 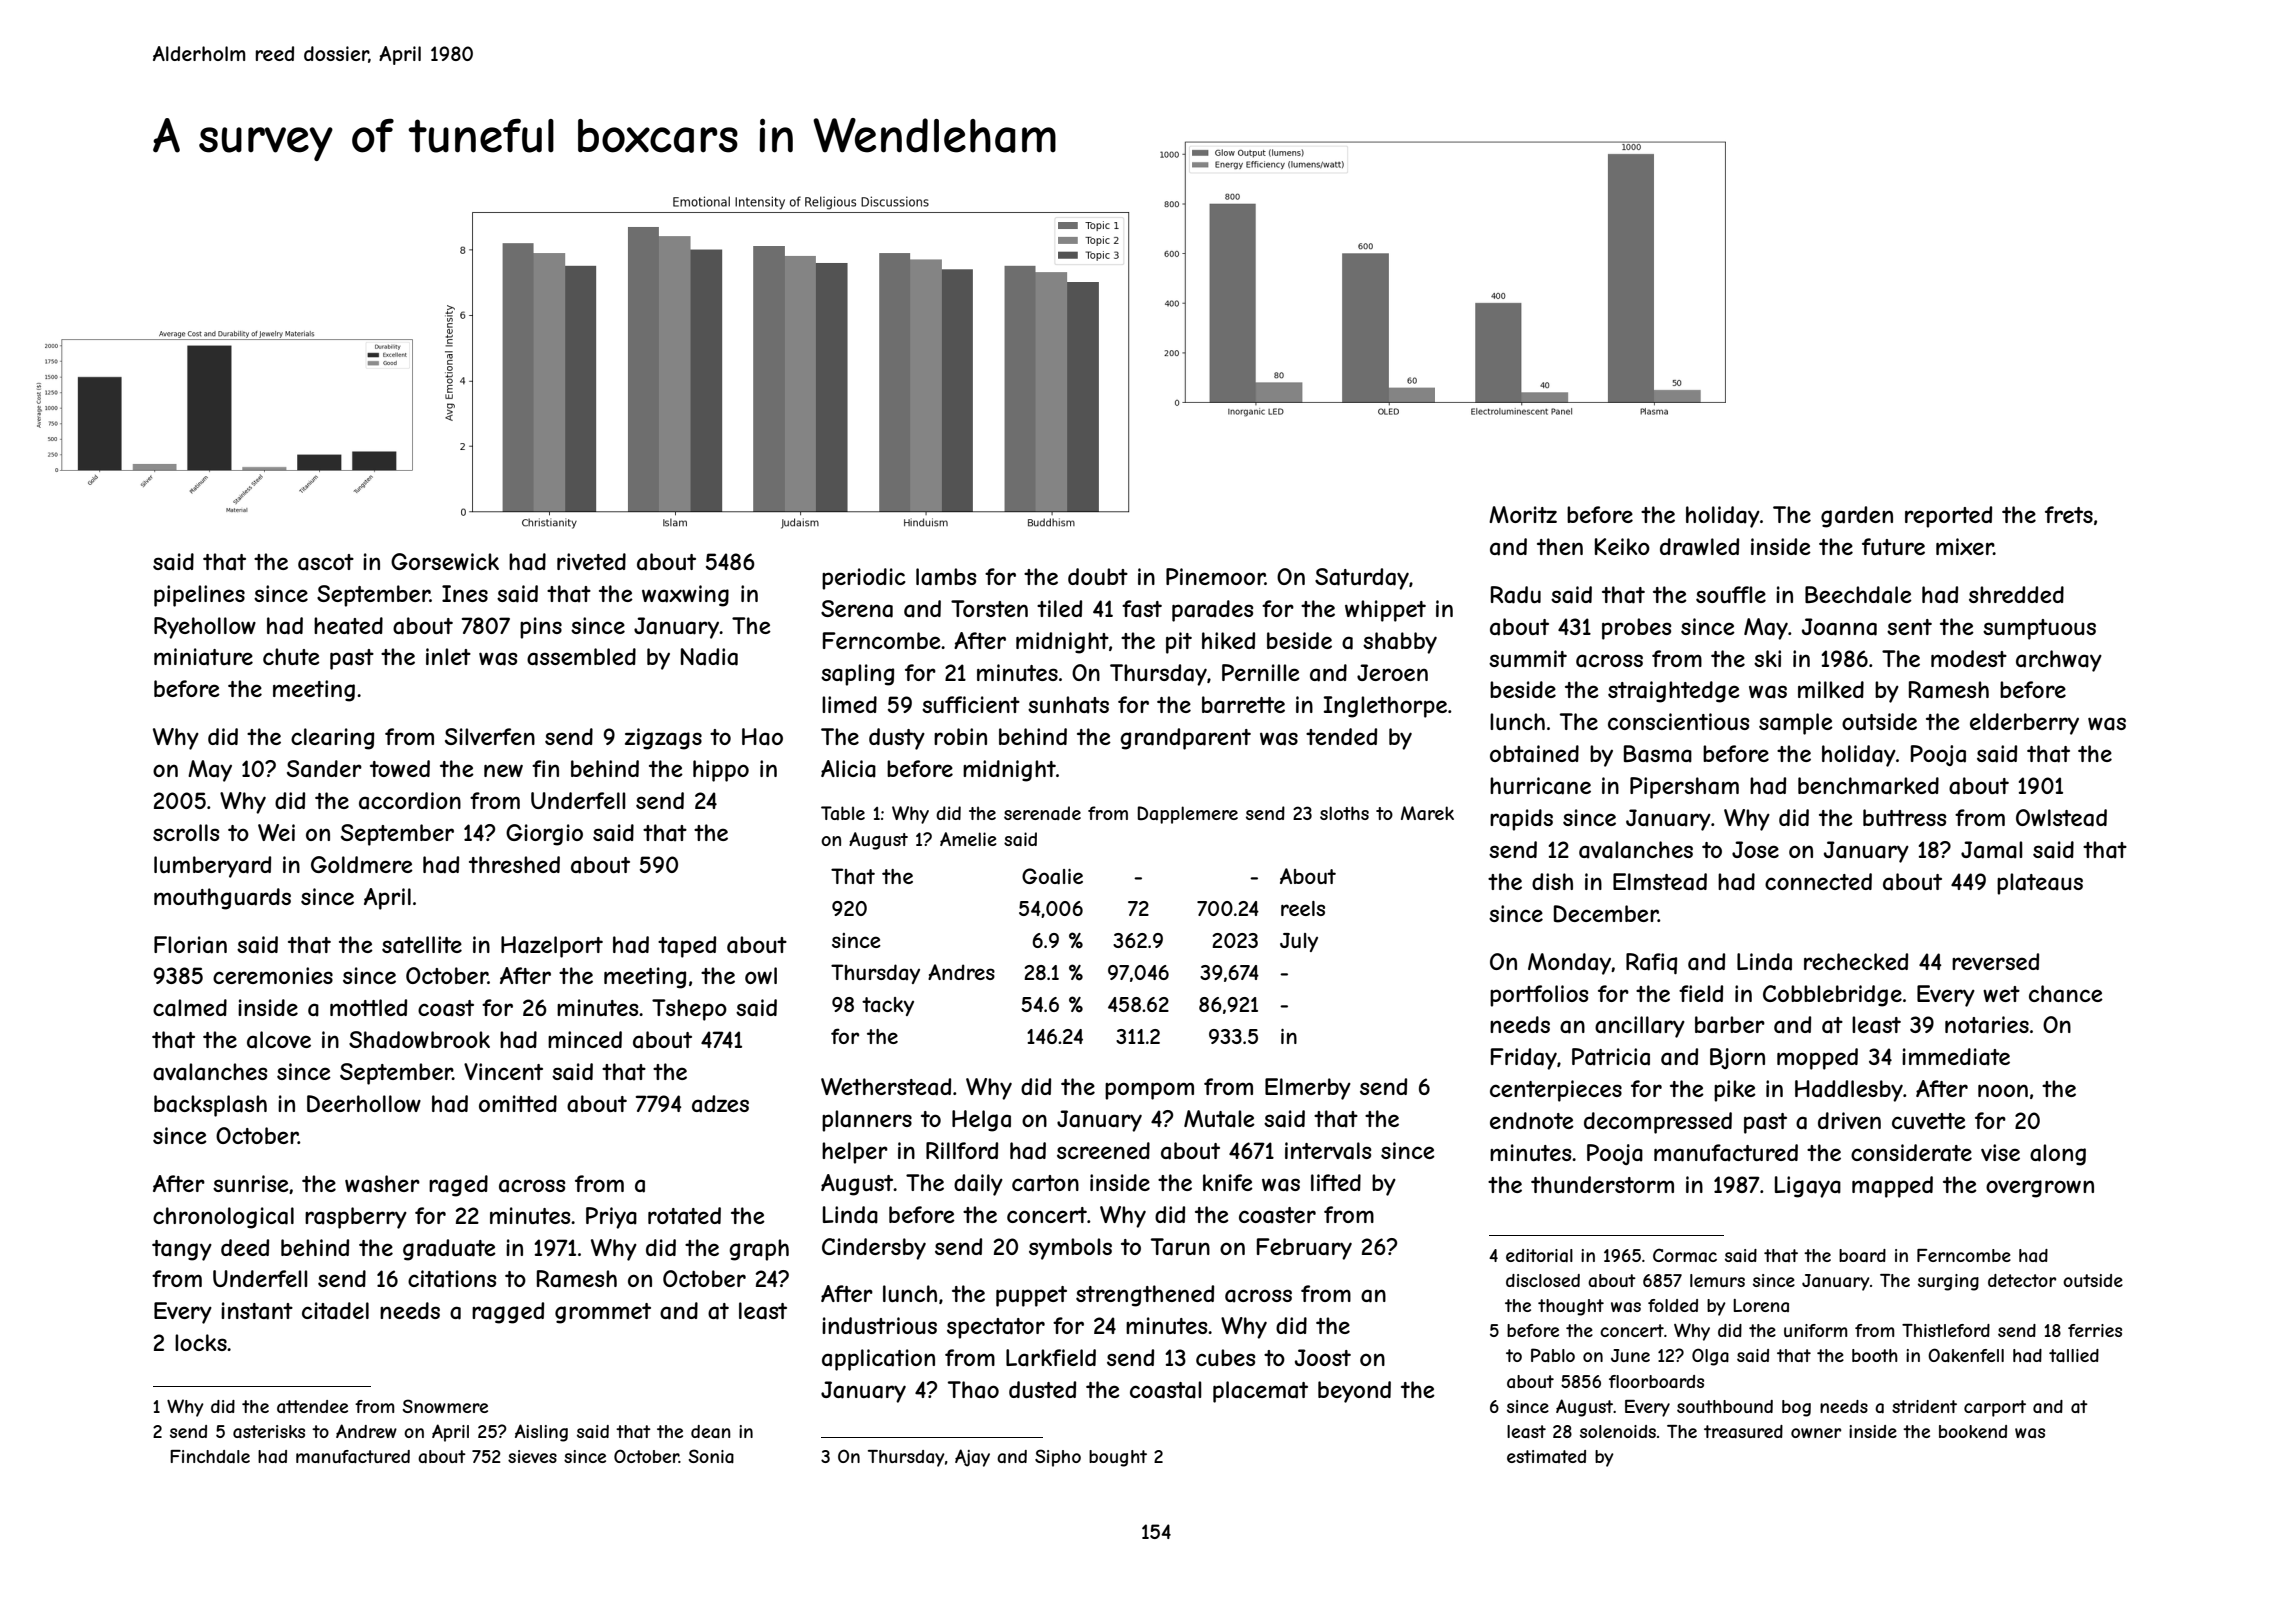 I want to click on ascot, so click(x=326, y=562).
